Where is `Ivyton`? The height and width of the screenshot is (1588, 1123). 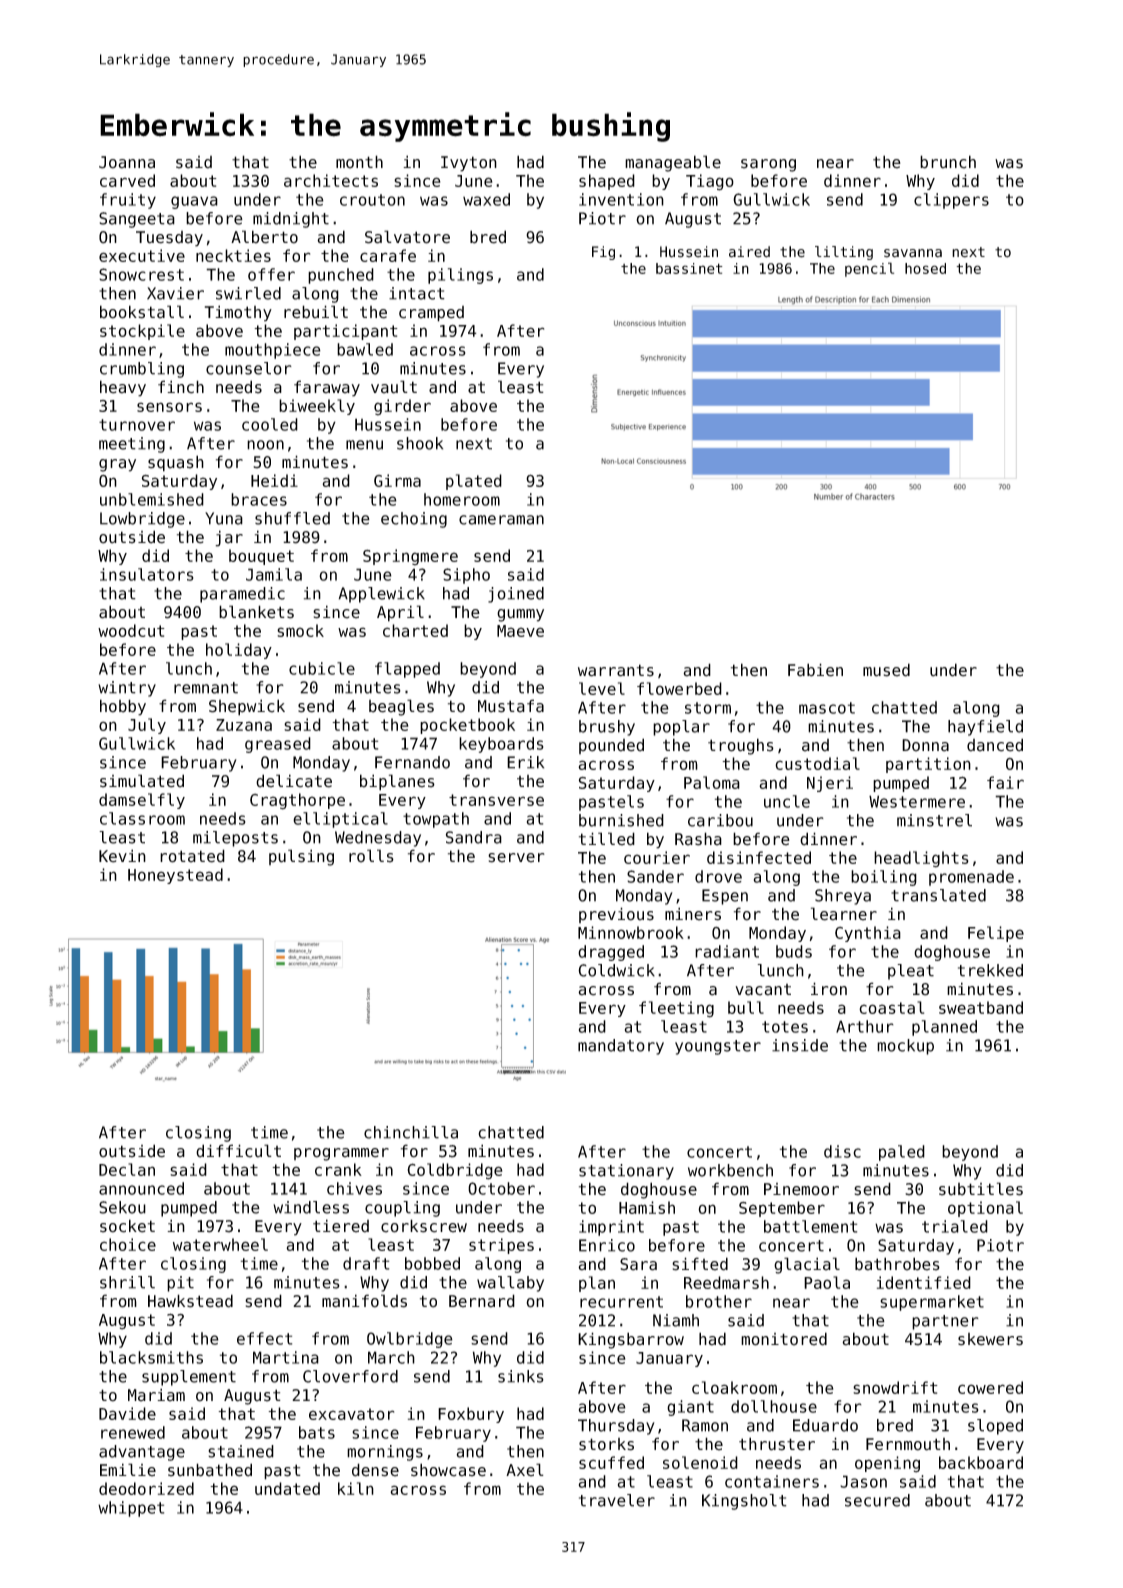 Ivyton is located at coordinates (469, 164).
